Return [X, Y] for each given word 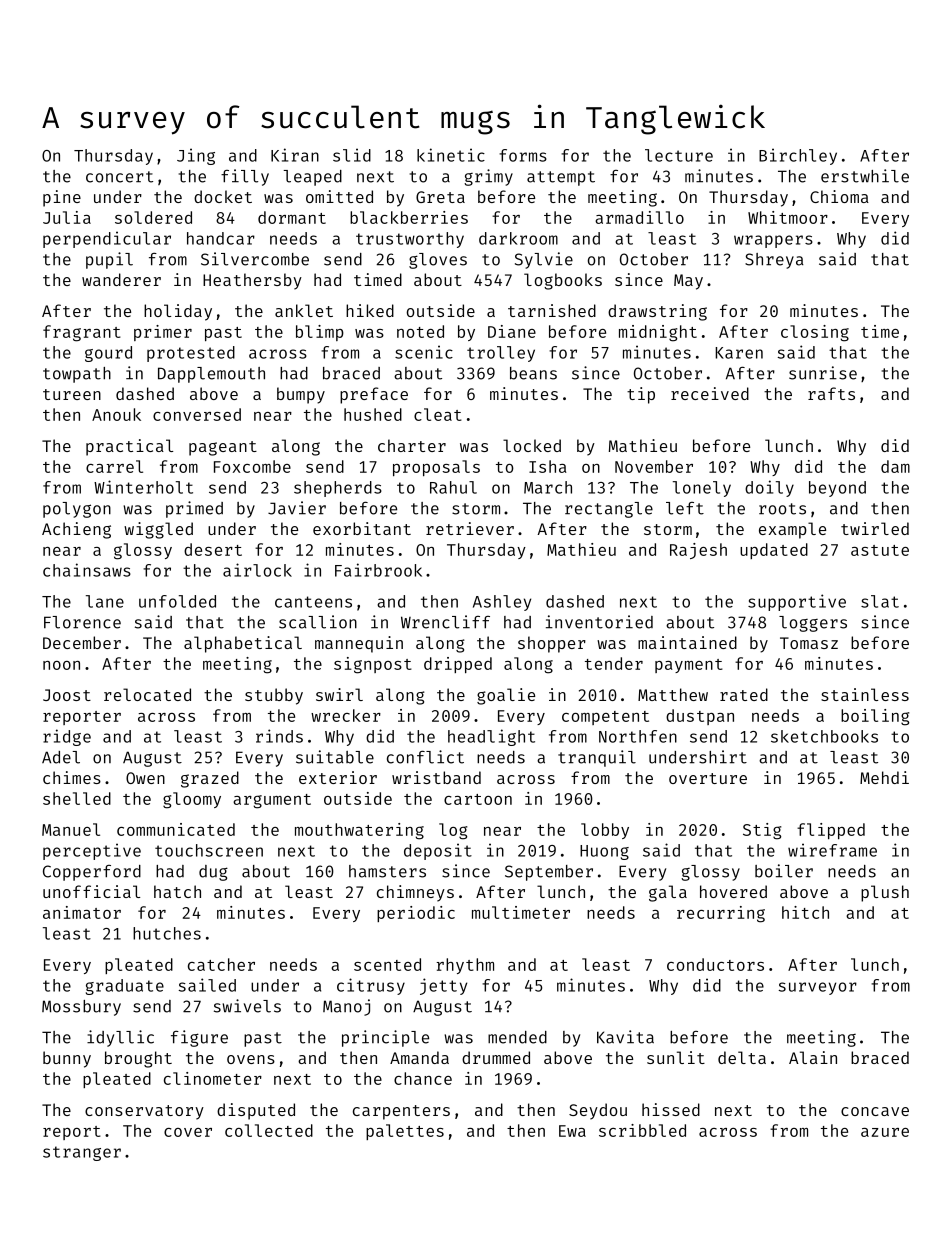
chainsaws [87, 570]
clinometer [213, 1078]
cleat [438, 414]
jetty [443, 986]
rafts [831, 393]
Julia [67, 217]
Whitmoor [788, 217]
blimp [320, 333]
